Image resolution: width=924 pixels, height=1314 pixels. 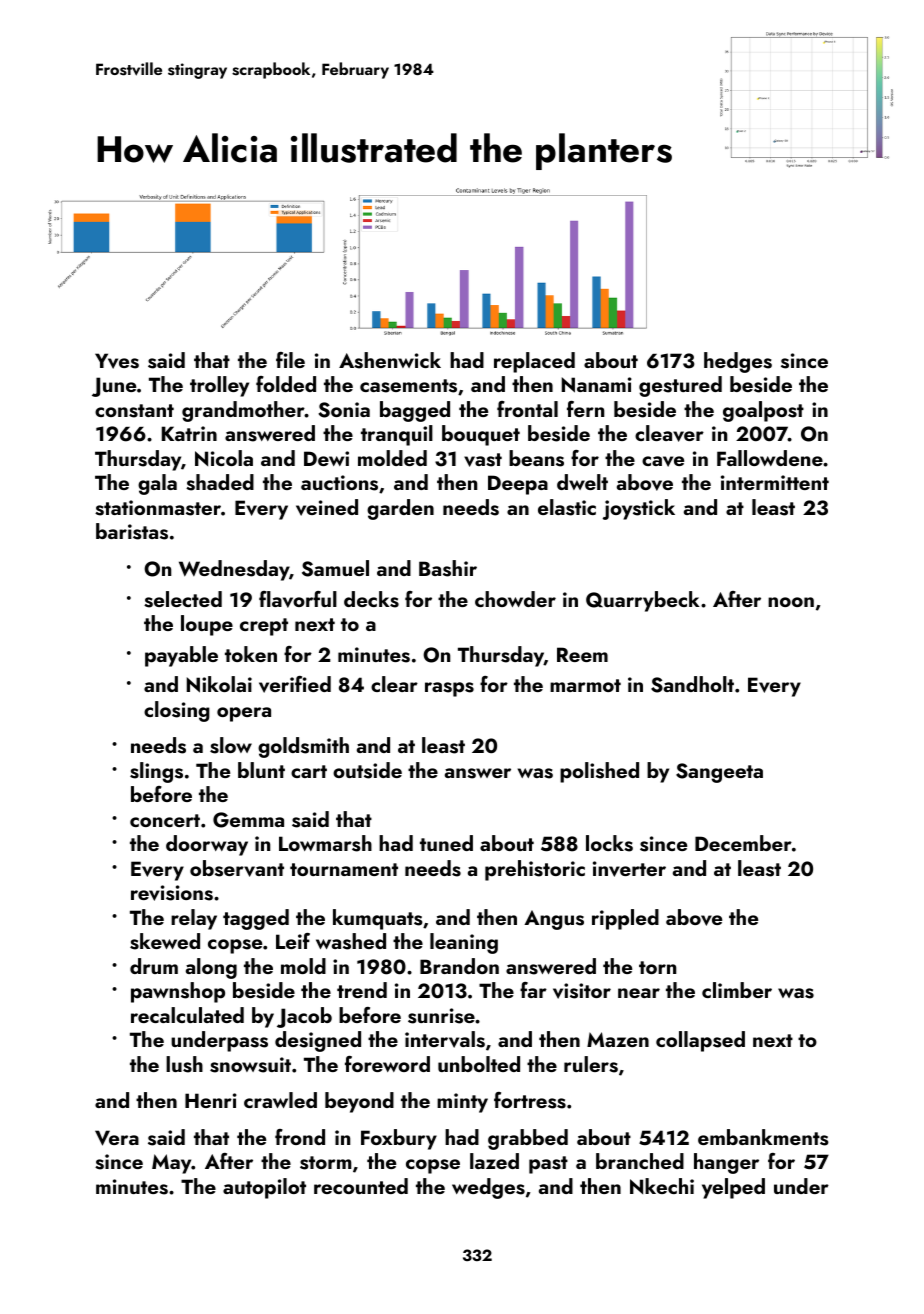 What do you see at coordinates (639, 993) in the screenshot?
I see `near` at bounding box center [639, 993].
